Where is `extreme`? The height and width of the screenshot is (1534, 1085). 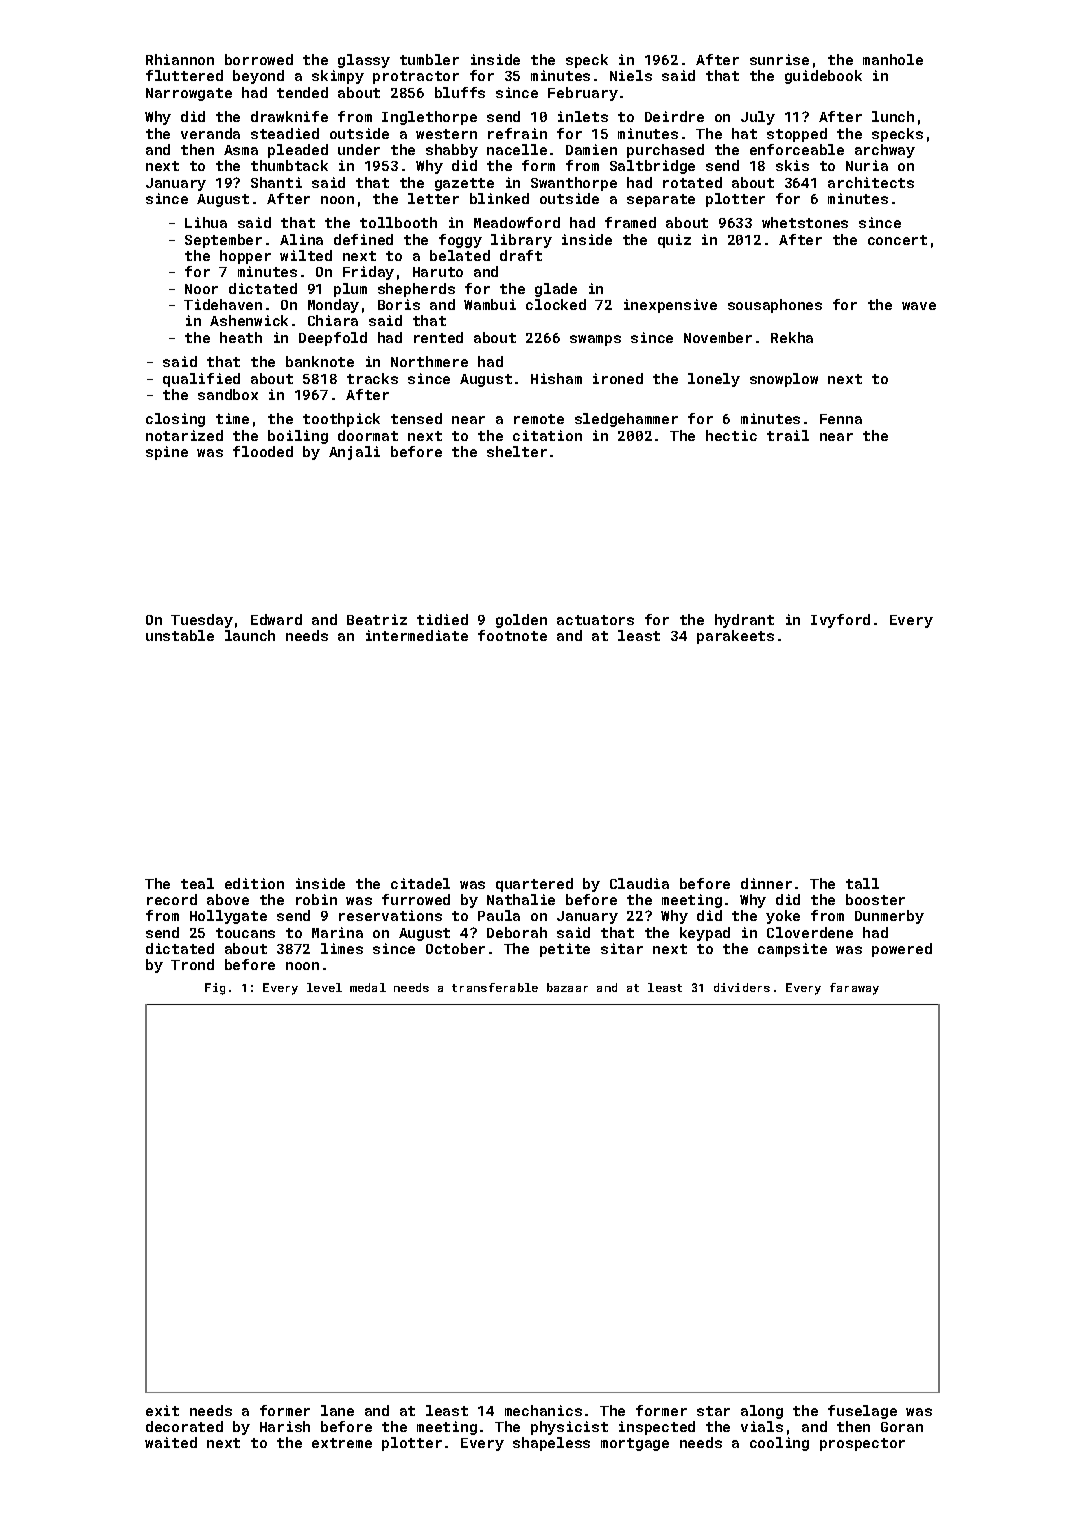 extreme is located at coordinates (342, 1443).
